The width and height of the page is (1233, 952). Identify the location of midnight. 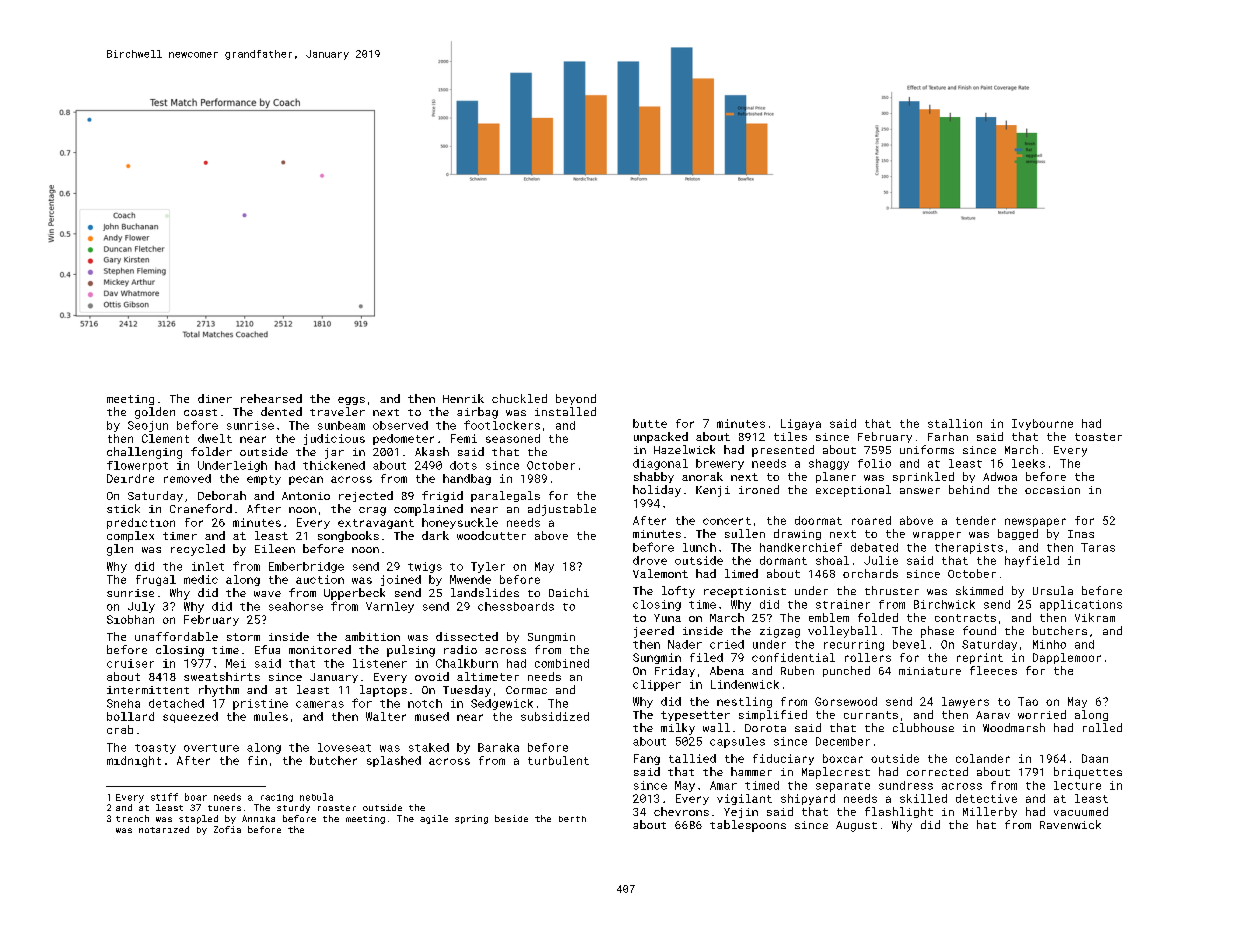
(134, 761).
